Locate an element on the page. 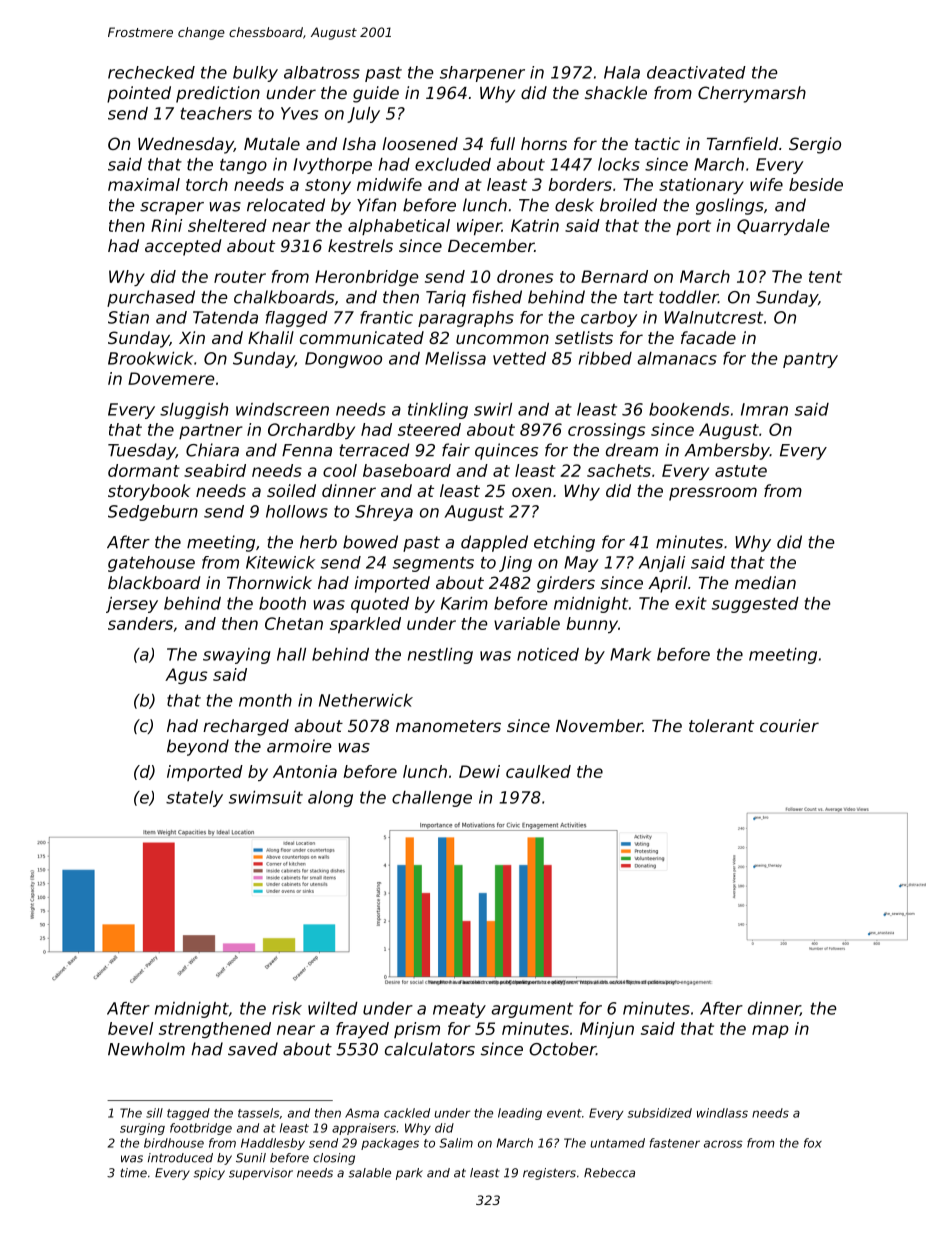  dormant is located at coordinates (144, 470).
